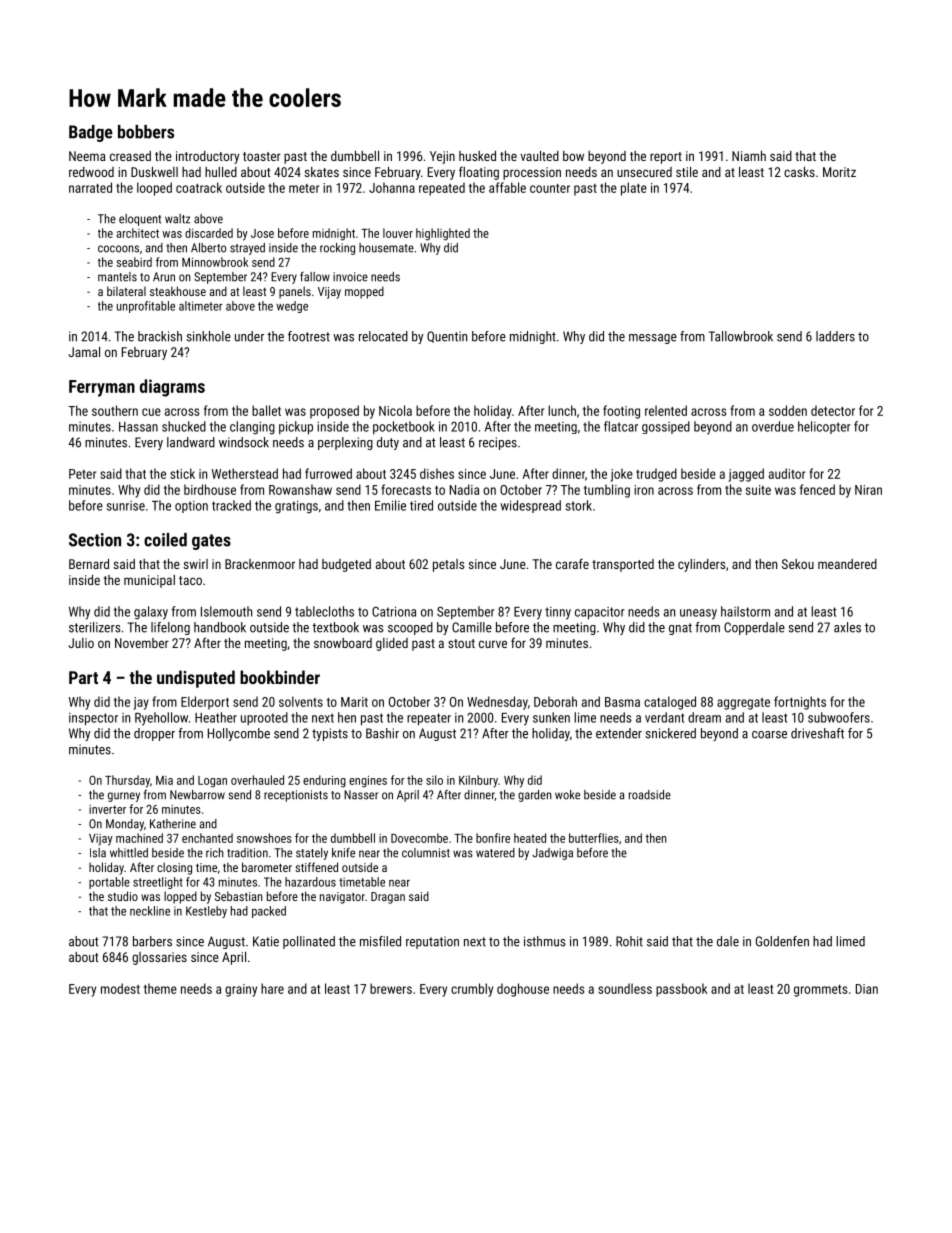 The width and height of the screenshot is (952, 1233). I want to click on narrated, so click(90, 187).
